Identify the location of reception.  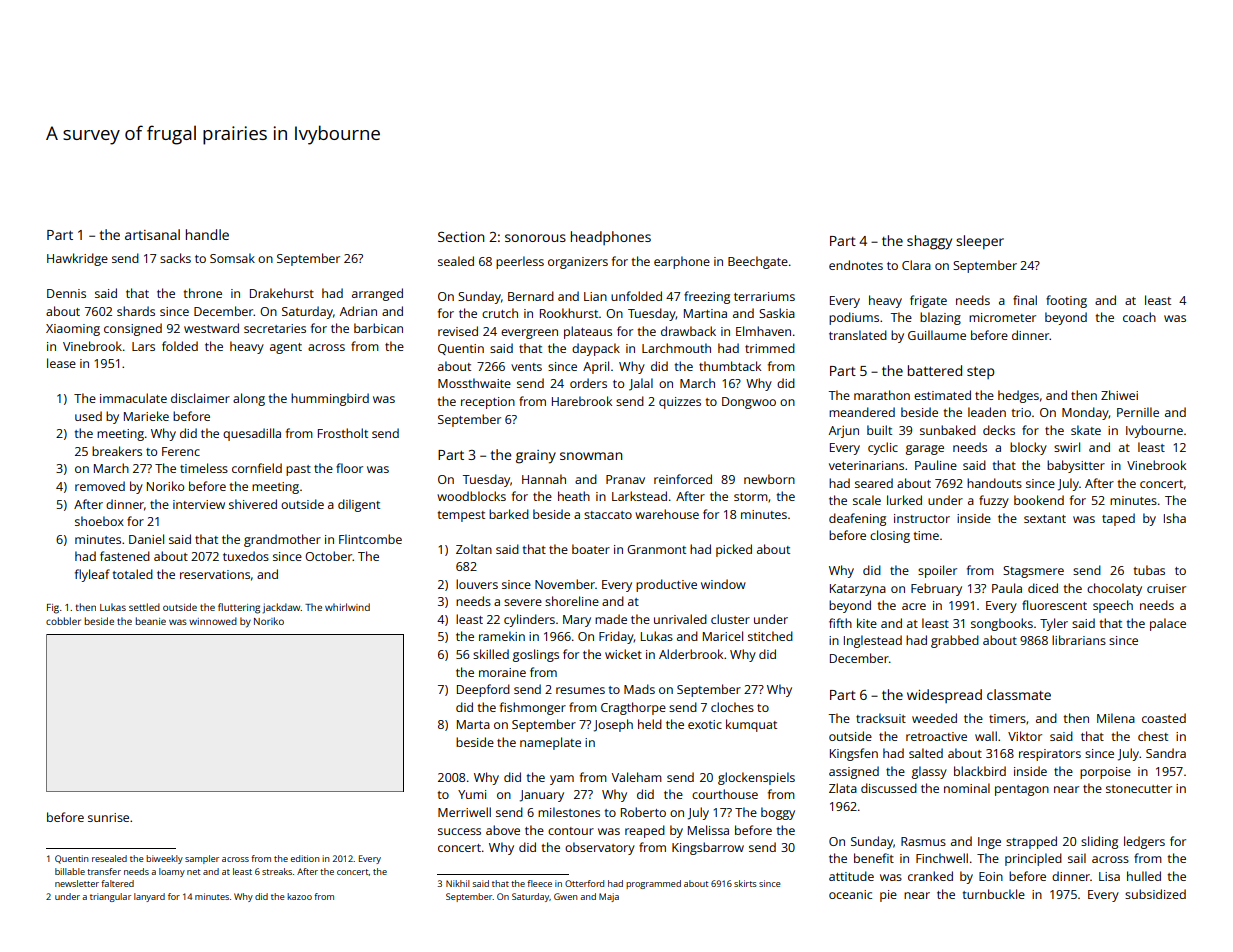
(488, 403).
